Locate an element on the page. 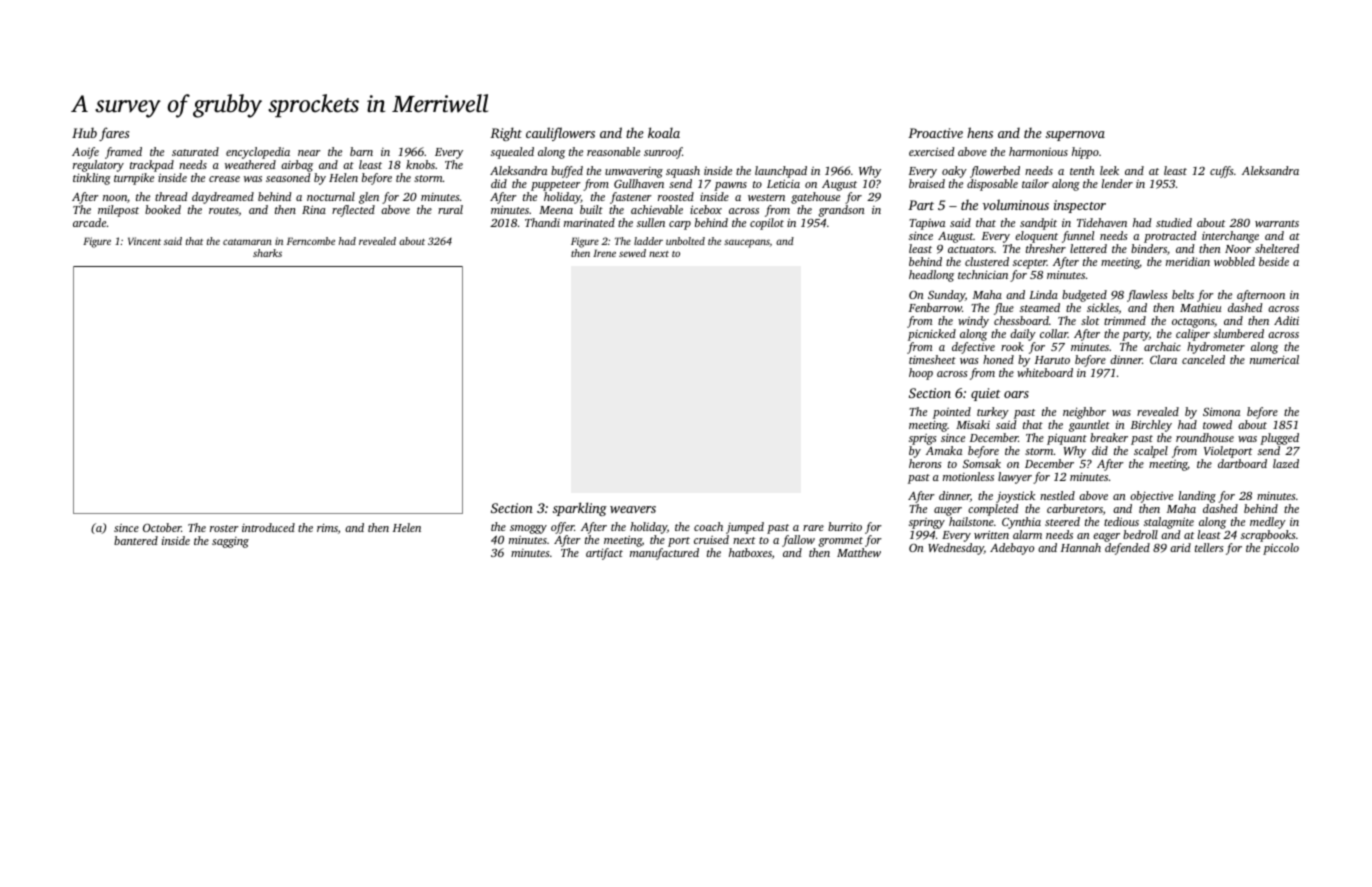  supernova is located at coordinates (1075, 136).
